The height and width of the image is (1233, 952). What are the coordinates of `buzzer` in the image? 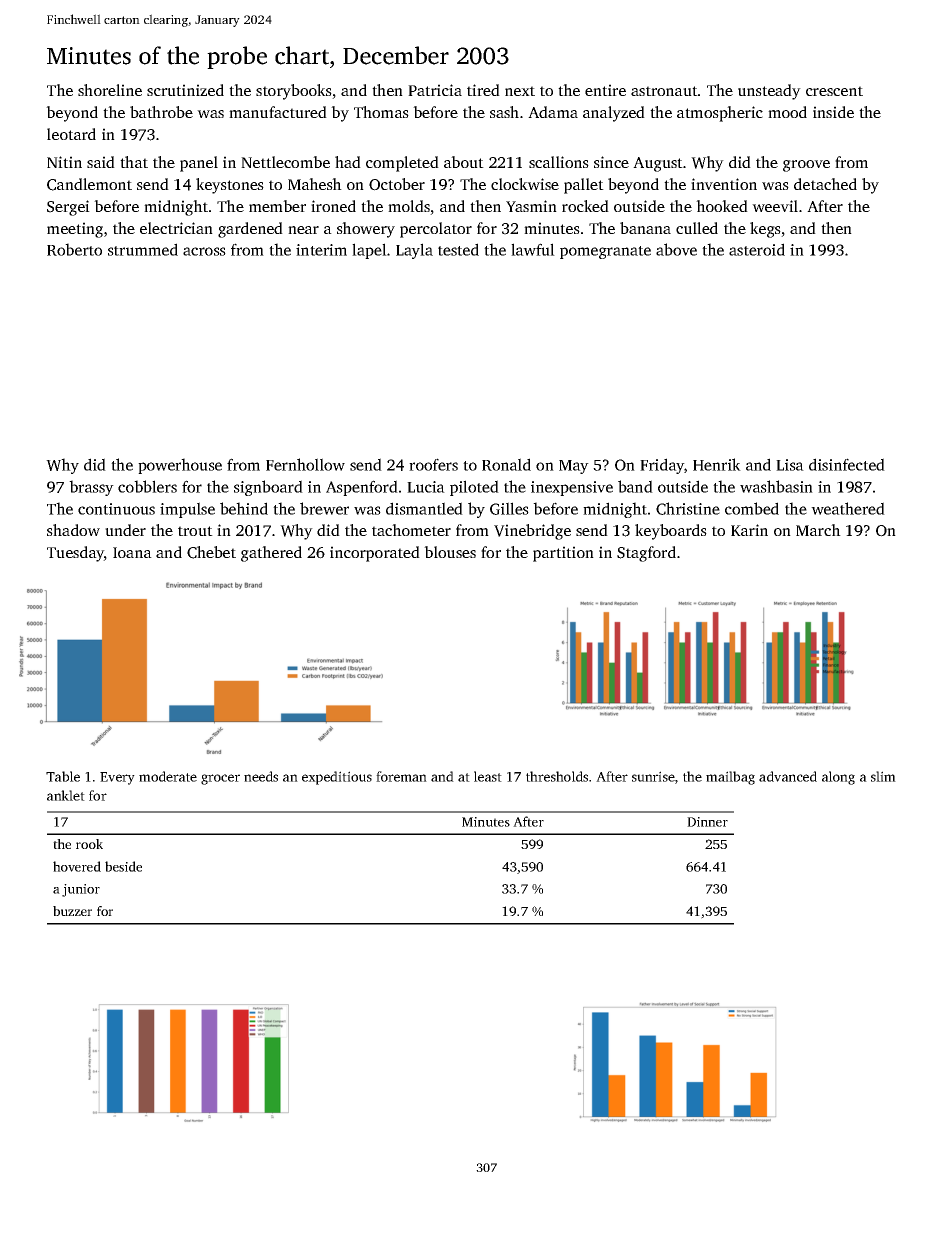 It's located at (72, 911).
